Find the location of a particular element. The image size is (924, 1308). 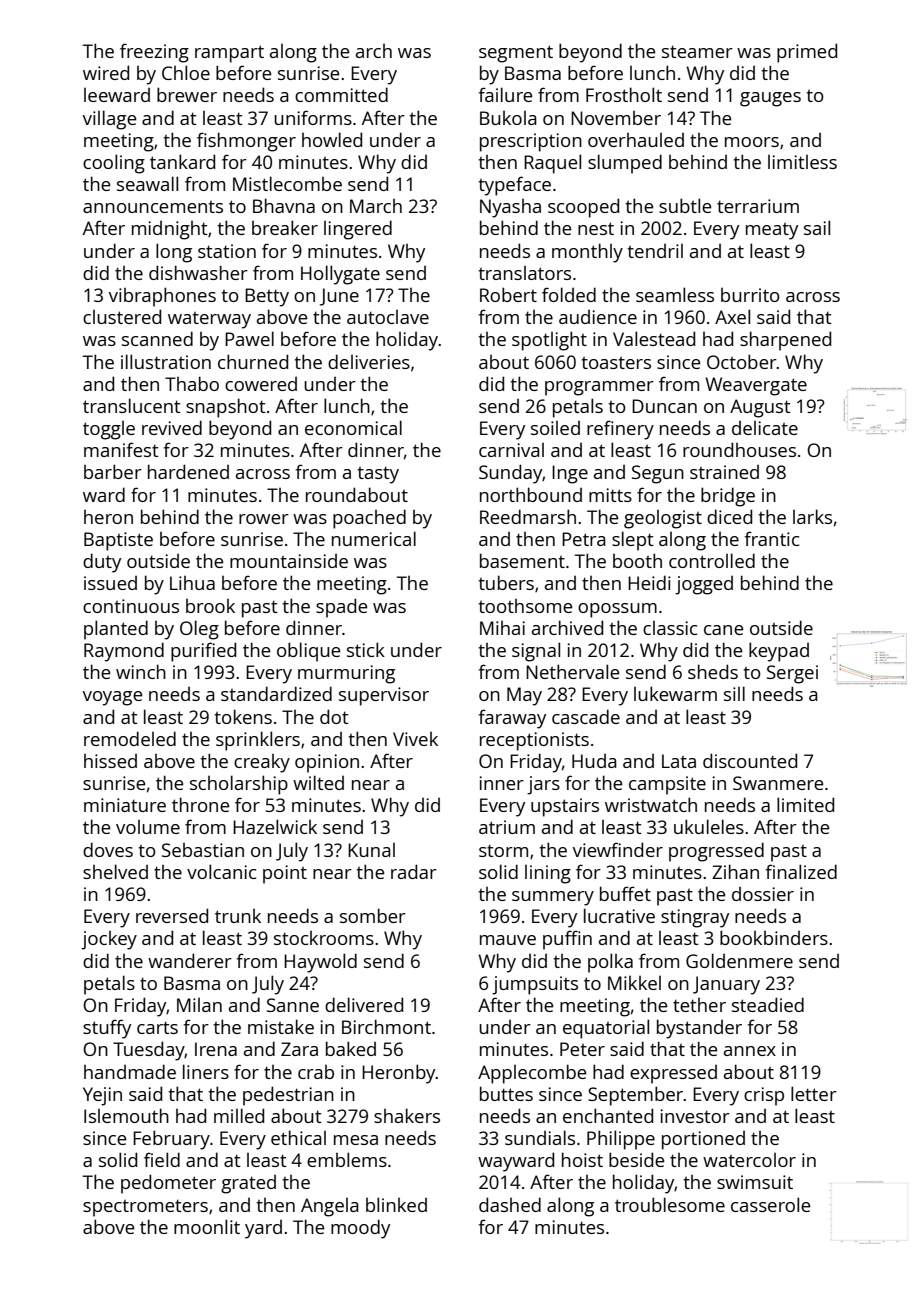

Vivek is located at coordinates (415, 739).
